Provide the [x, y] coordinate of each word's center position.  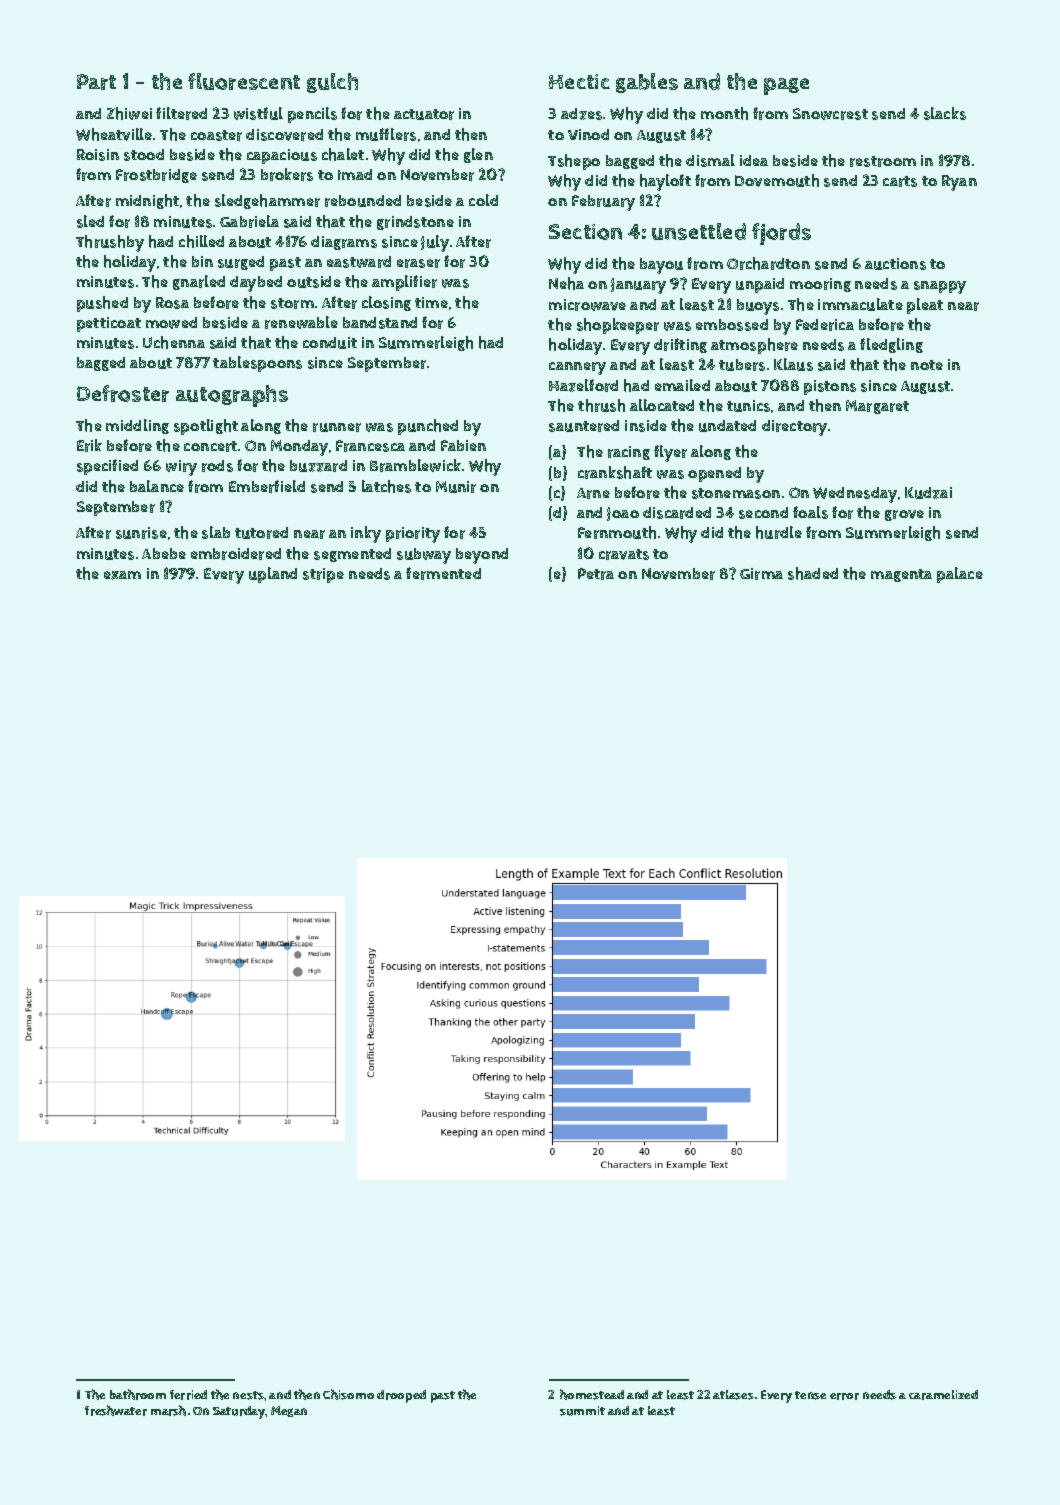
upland [273, 575]
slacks [945, 113]
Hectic [579, 81]
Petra [596, 574]
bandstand [380, 323]
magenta [901, 575]
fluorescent [244, 81]
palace [960, 575]
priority [413, 535]
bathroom [138, 1394]
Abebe [164, 553]
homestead [592, 1394]
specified [107, 467]
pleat [925, 306]
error [844, 1396]
